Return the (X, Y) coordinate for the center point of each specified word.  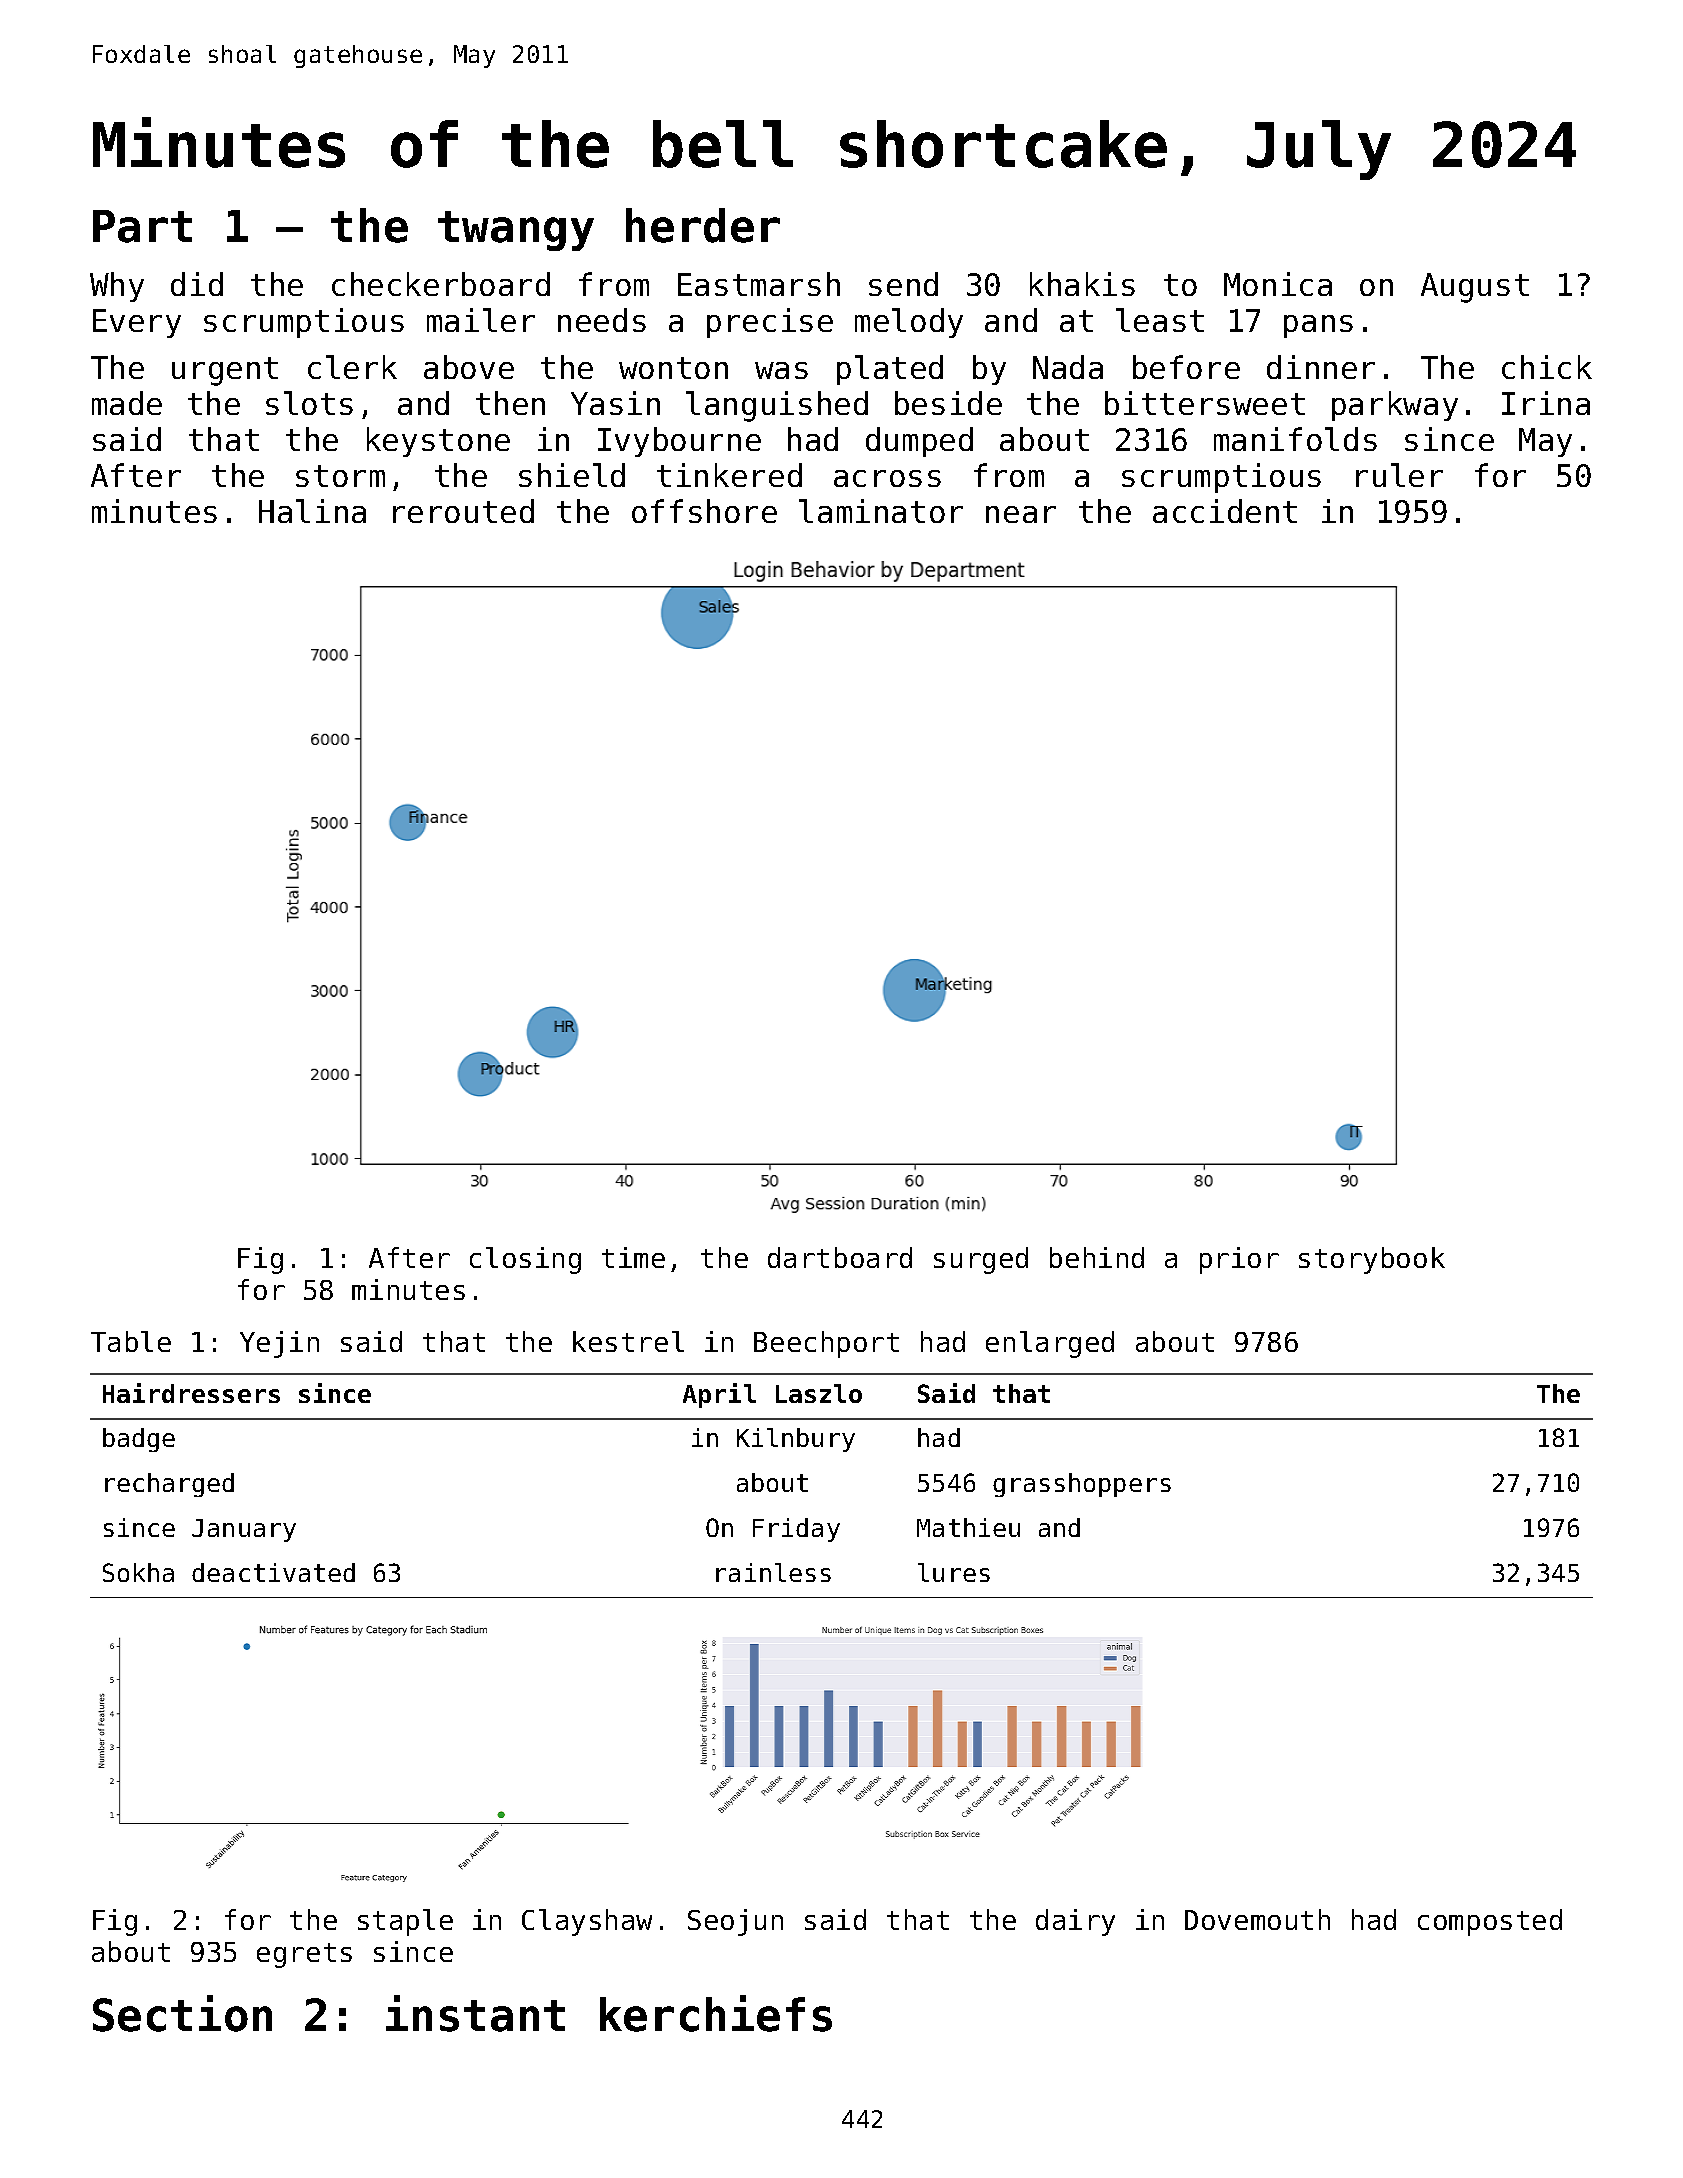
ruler (1399, 475)
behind (1097, 1257)
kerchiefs (716, 2013)
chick (1547, 367)
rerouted (463, 511)
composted (1490, 1922)
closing (525, 1260)
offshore (704, 511)
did (197, 284)
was (781, 370)
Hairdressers (191, 1393)
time (633, 1257)
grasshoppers (1082, 1485)
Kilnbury (796, 1440)
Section (182, 2013)
